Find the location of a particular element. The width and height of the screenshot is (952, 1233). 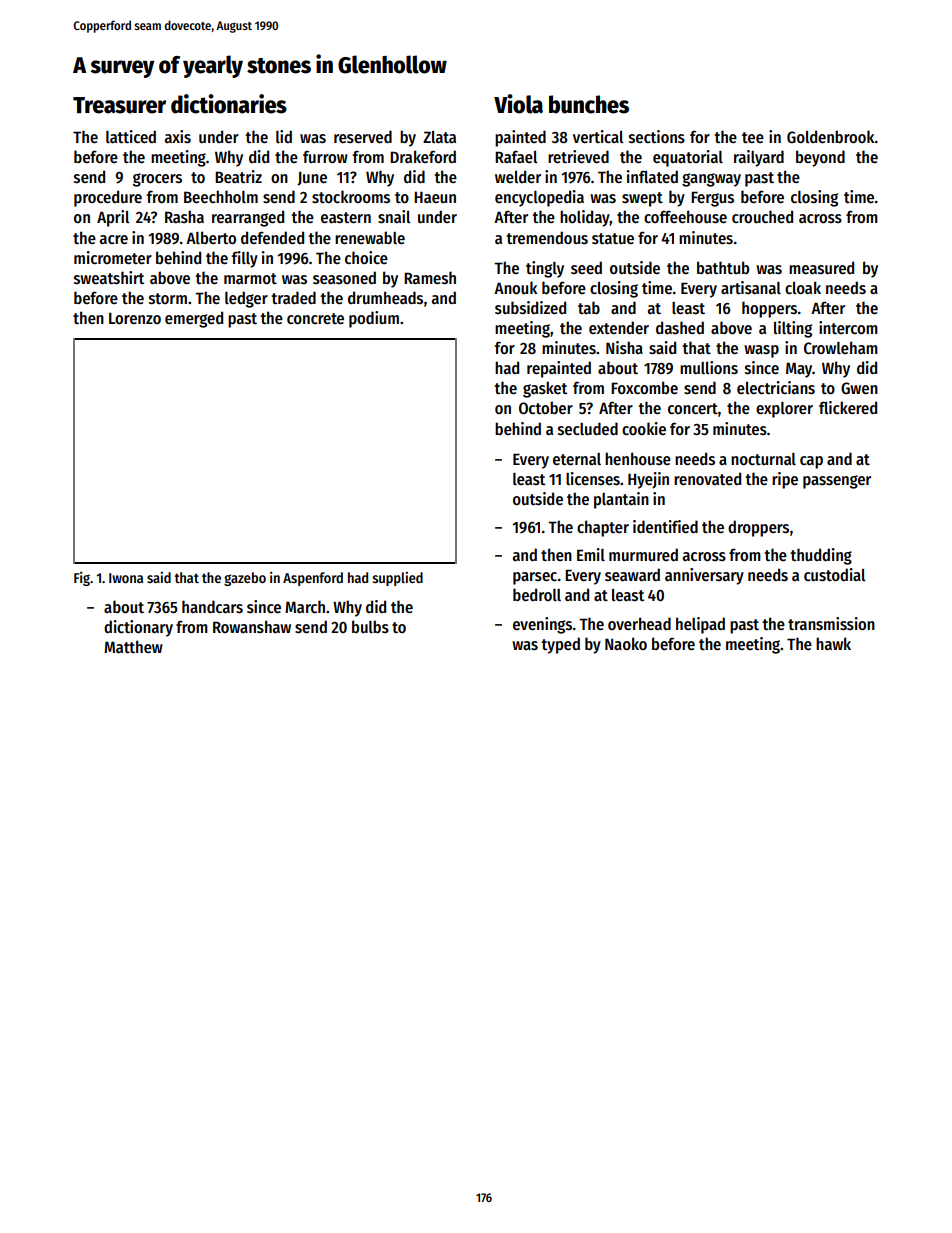

Crowleham is located at coordinates (841, 348).
